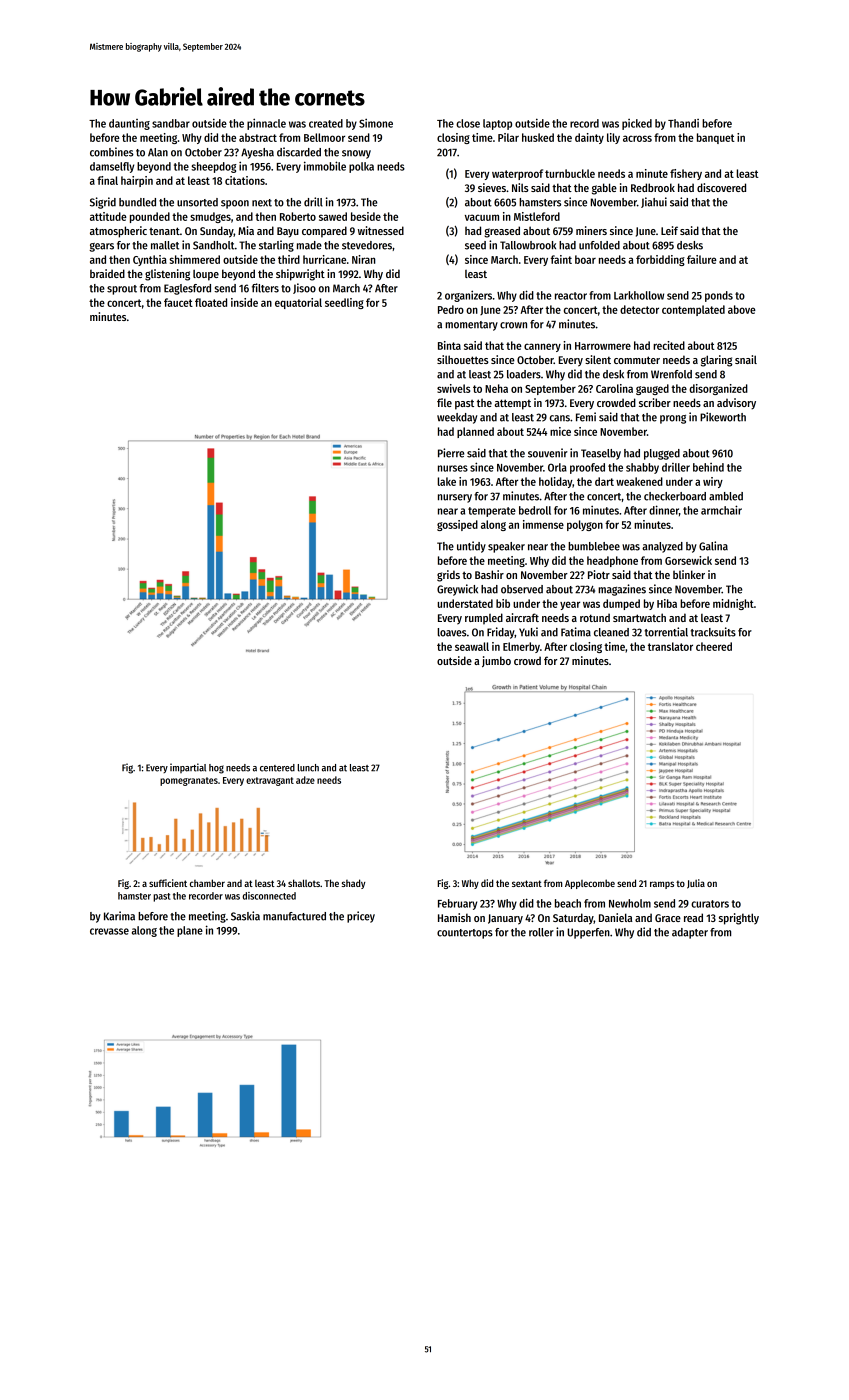  I want to click on final, so click(107, 180).
